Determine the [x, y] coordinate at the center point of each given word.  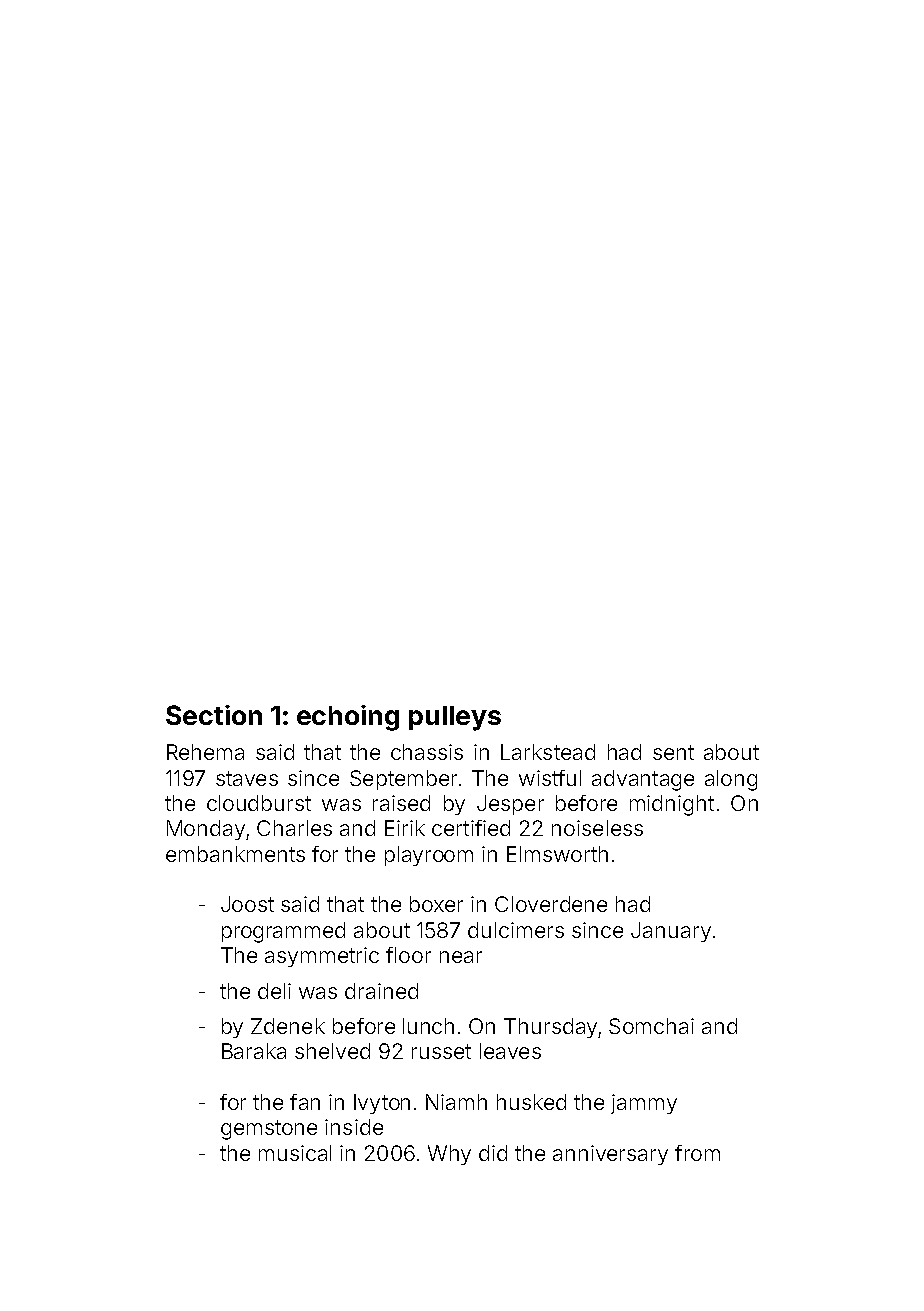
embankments [235, 854]
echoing [348, 718]
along [731, 780]
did [493, 1153]
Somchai [651, 1026]
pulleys [455, 718]
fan [305, 1102]
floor [408, 955]
